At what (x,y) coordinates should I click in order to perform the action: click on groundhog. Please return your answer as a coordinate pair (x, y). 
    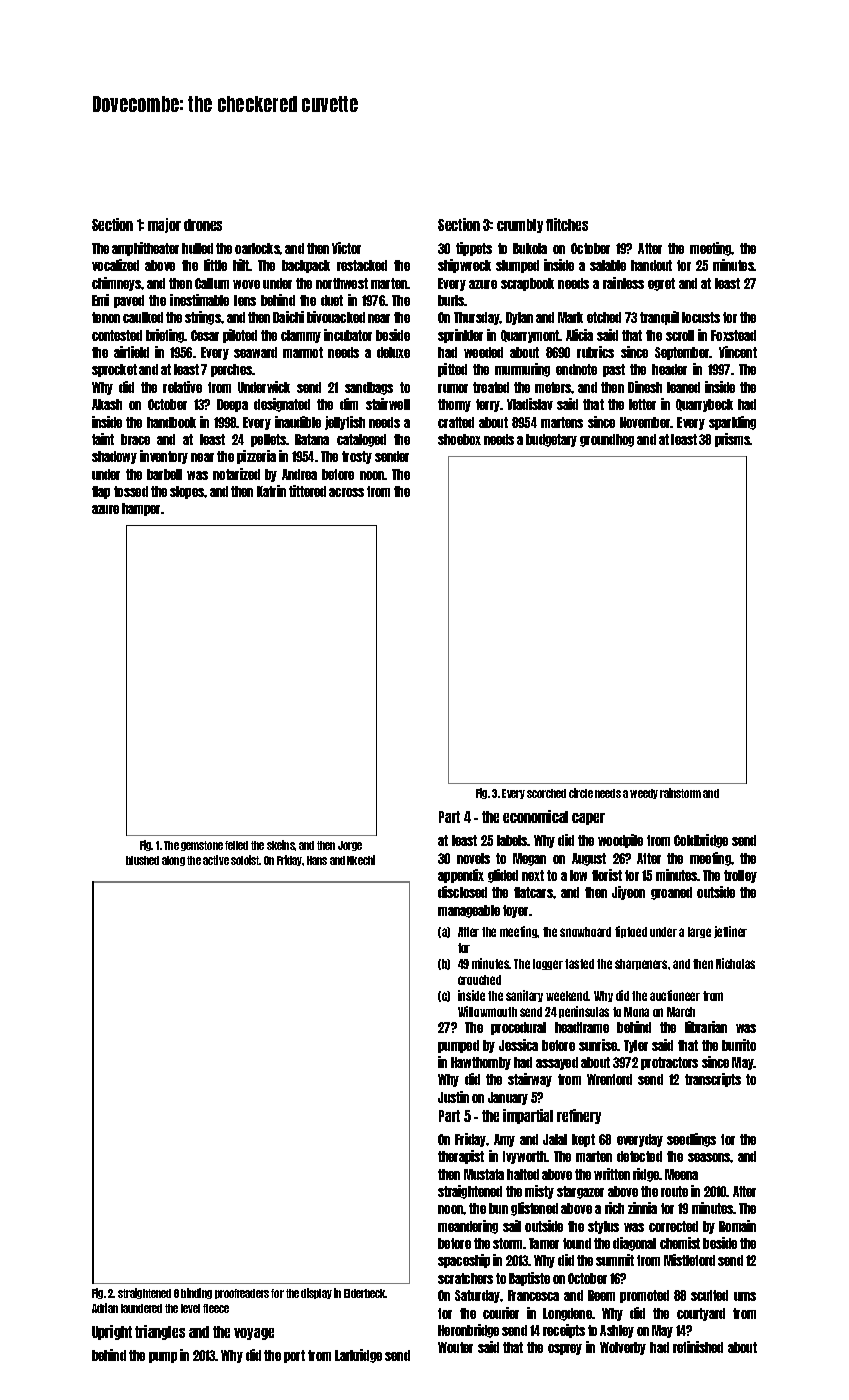
    Looking at the image, I should click on (607, 440).
